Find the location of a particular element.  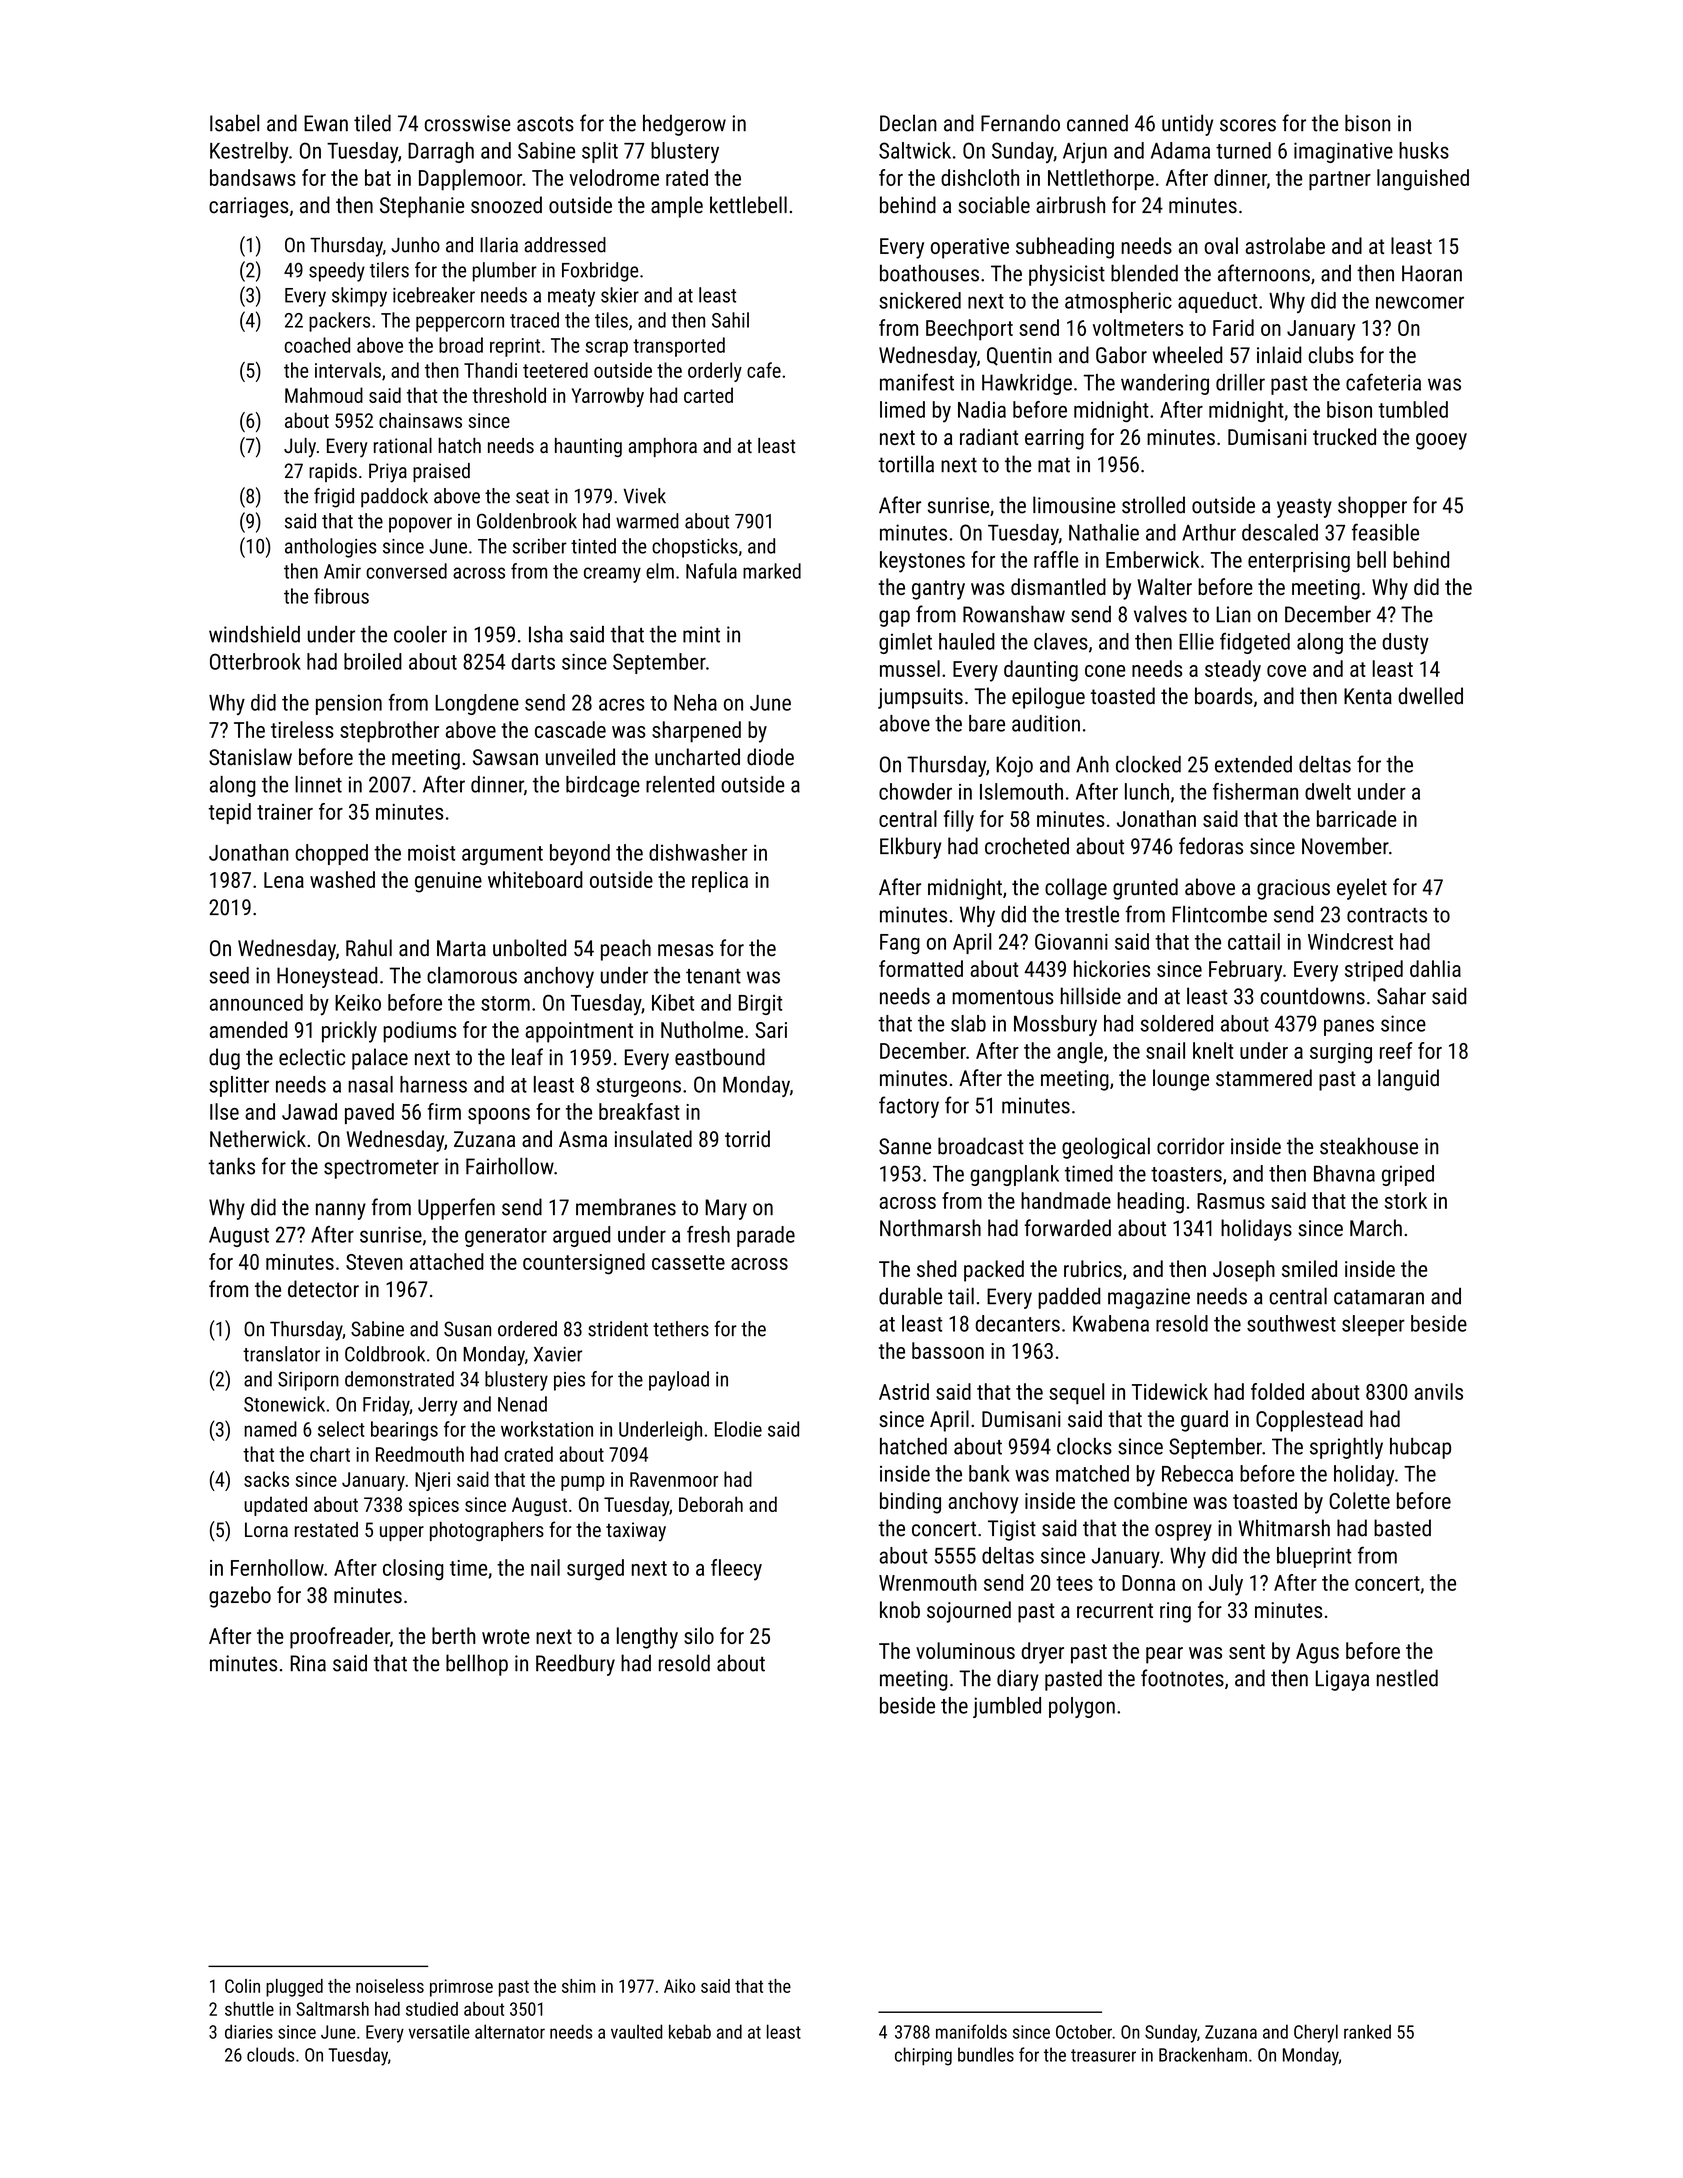

newcomer is located at coordinates (1420, 302).
